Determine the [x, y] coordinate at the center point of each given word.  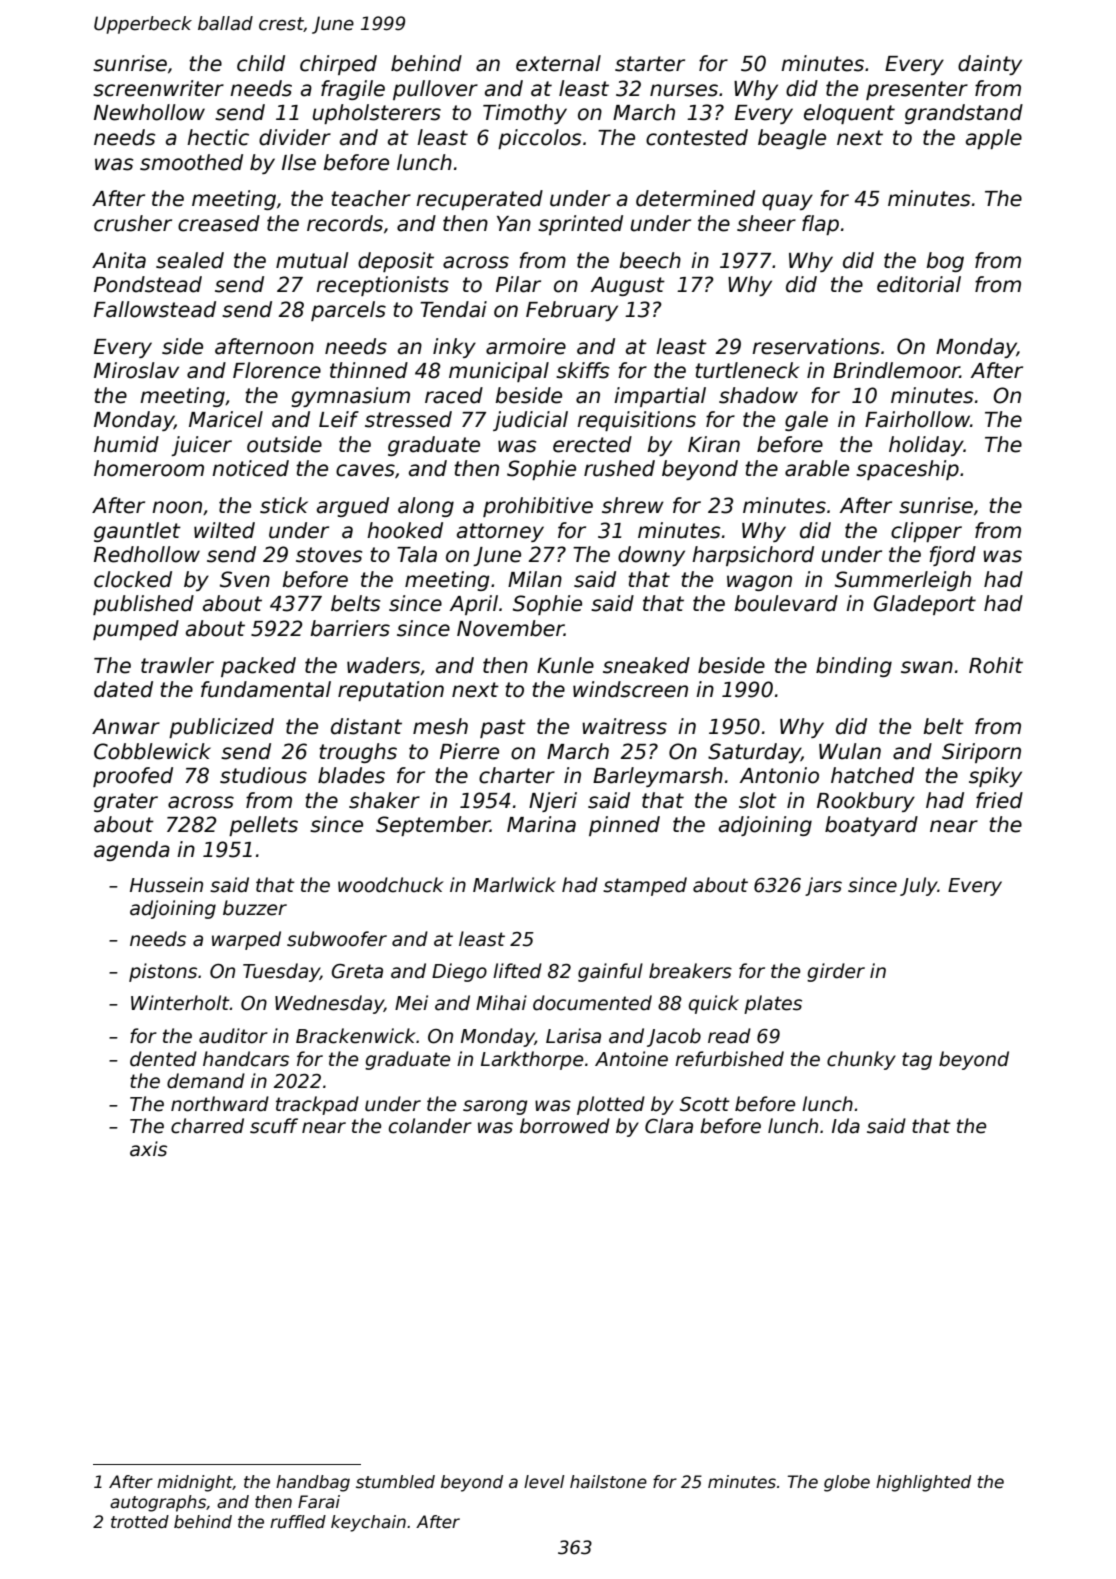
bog [945, 262]
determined [695, 198]
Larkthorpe [532, 1060]
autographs [158, 1503]
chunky [861, 1060]
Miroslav [136, 370]
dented [163, 1059]
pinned [624, 826]
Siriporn [981, 753]
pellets [263, 826]
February [572, 311]
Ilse [299, 162]
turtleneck [747, 370]
